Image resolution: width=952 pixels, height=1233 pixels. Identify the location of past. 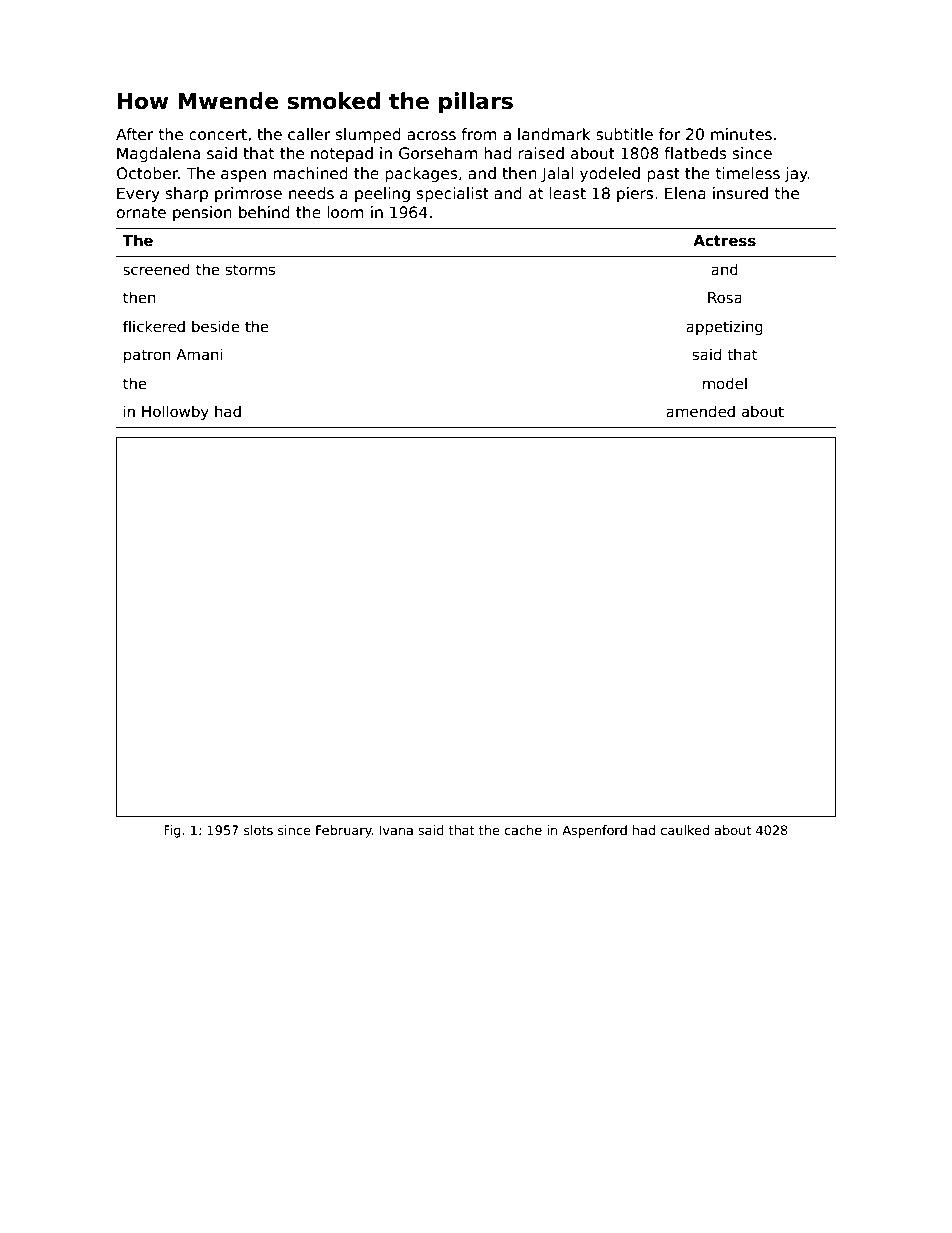
(663, 175).
